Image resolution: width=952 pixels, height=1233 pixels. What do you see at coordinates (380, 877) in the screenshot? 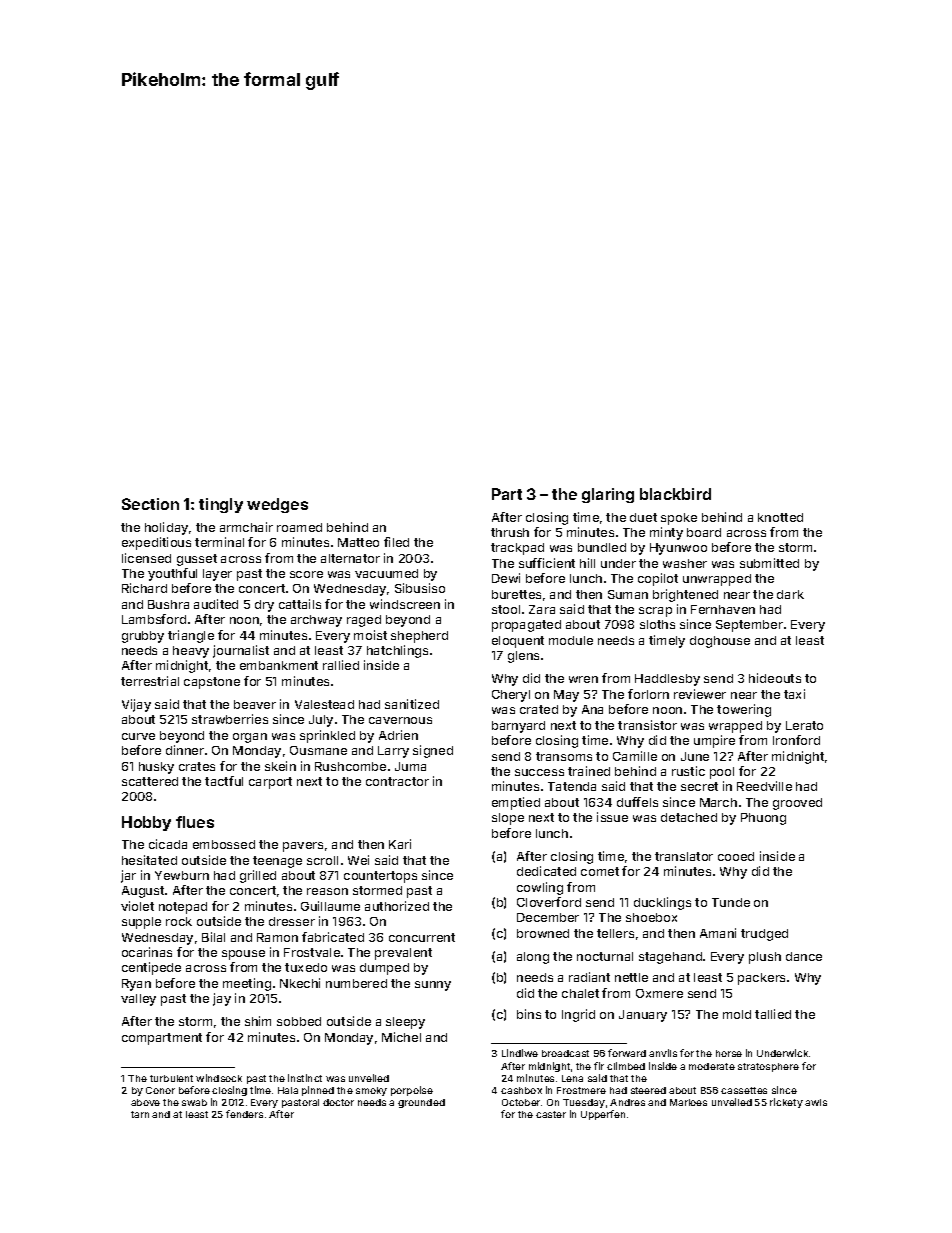
I see `countertops` at bounding box center [380, 877].
